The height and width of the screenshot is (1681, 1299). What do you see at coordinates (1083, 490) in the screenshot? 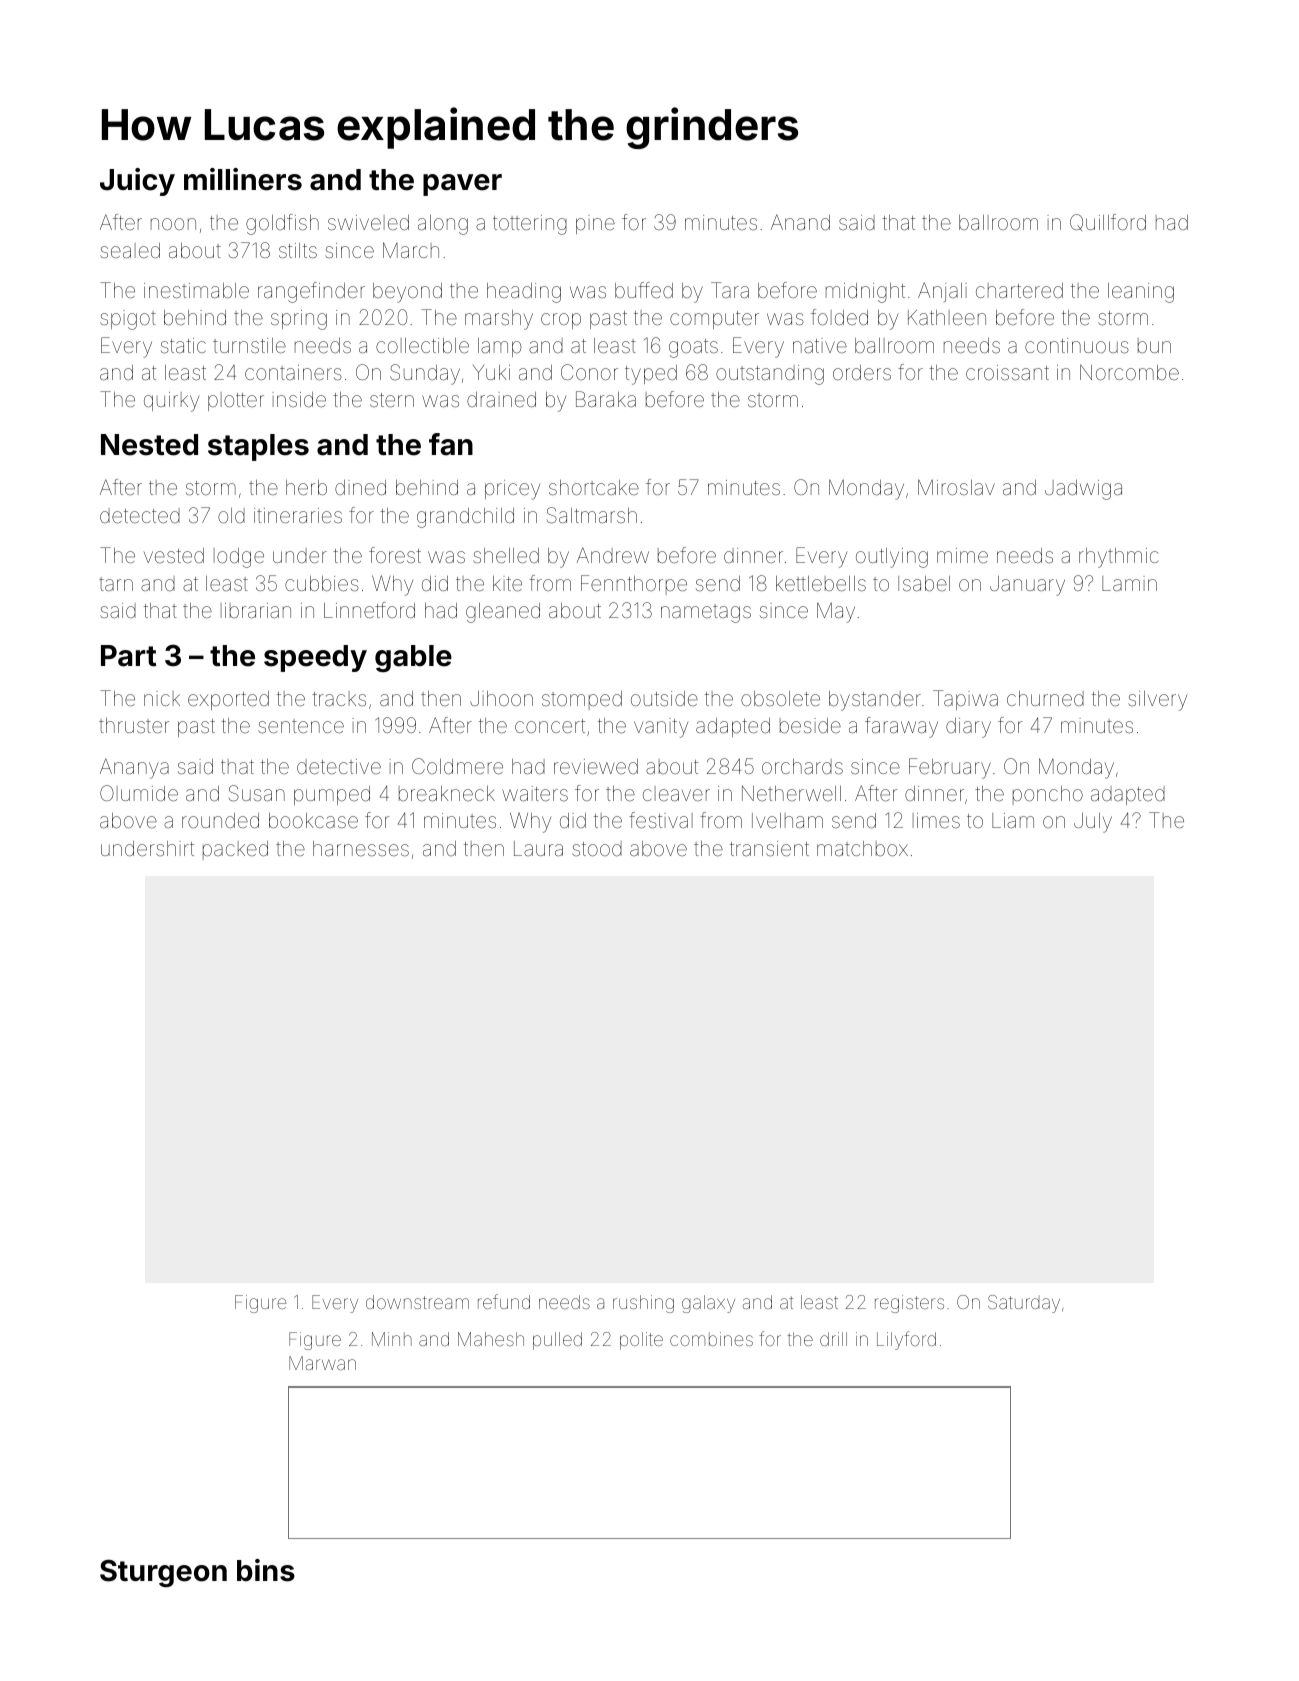
I see `Jadwiga` at bounding box center [1083, 490].
